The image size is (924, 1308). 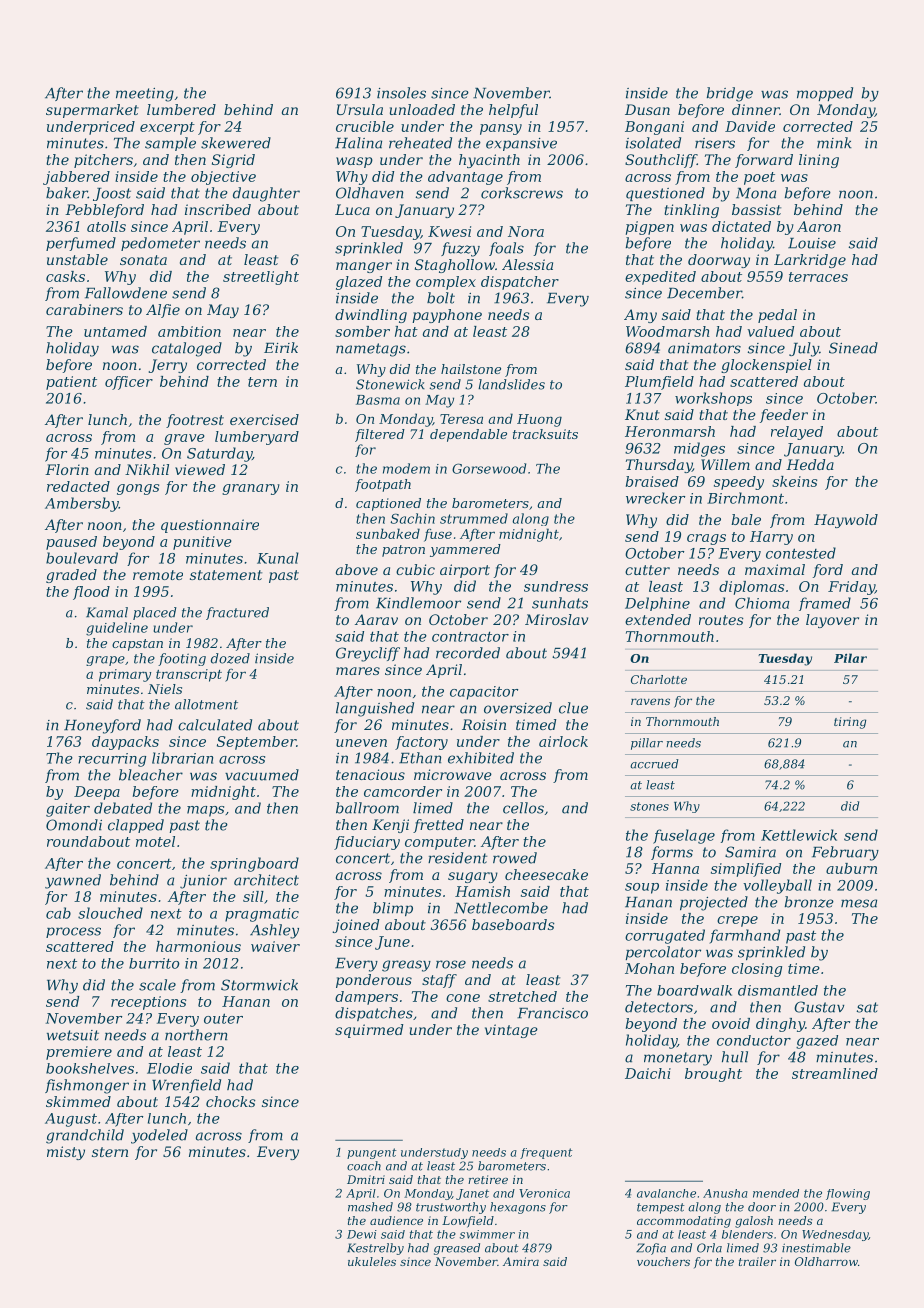 What do you see at coordinates (461, 419) in the screenshot?
I see `Teresa` at bounding box center [461, 419].
